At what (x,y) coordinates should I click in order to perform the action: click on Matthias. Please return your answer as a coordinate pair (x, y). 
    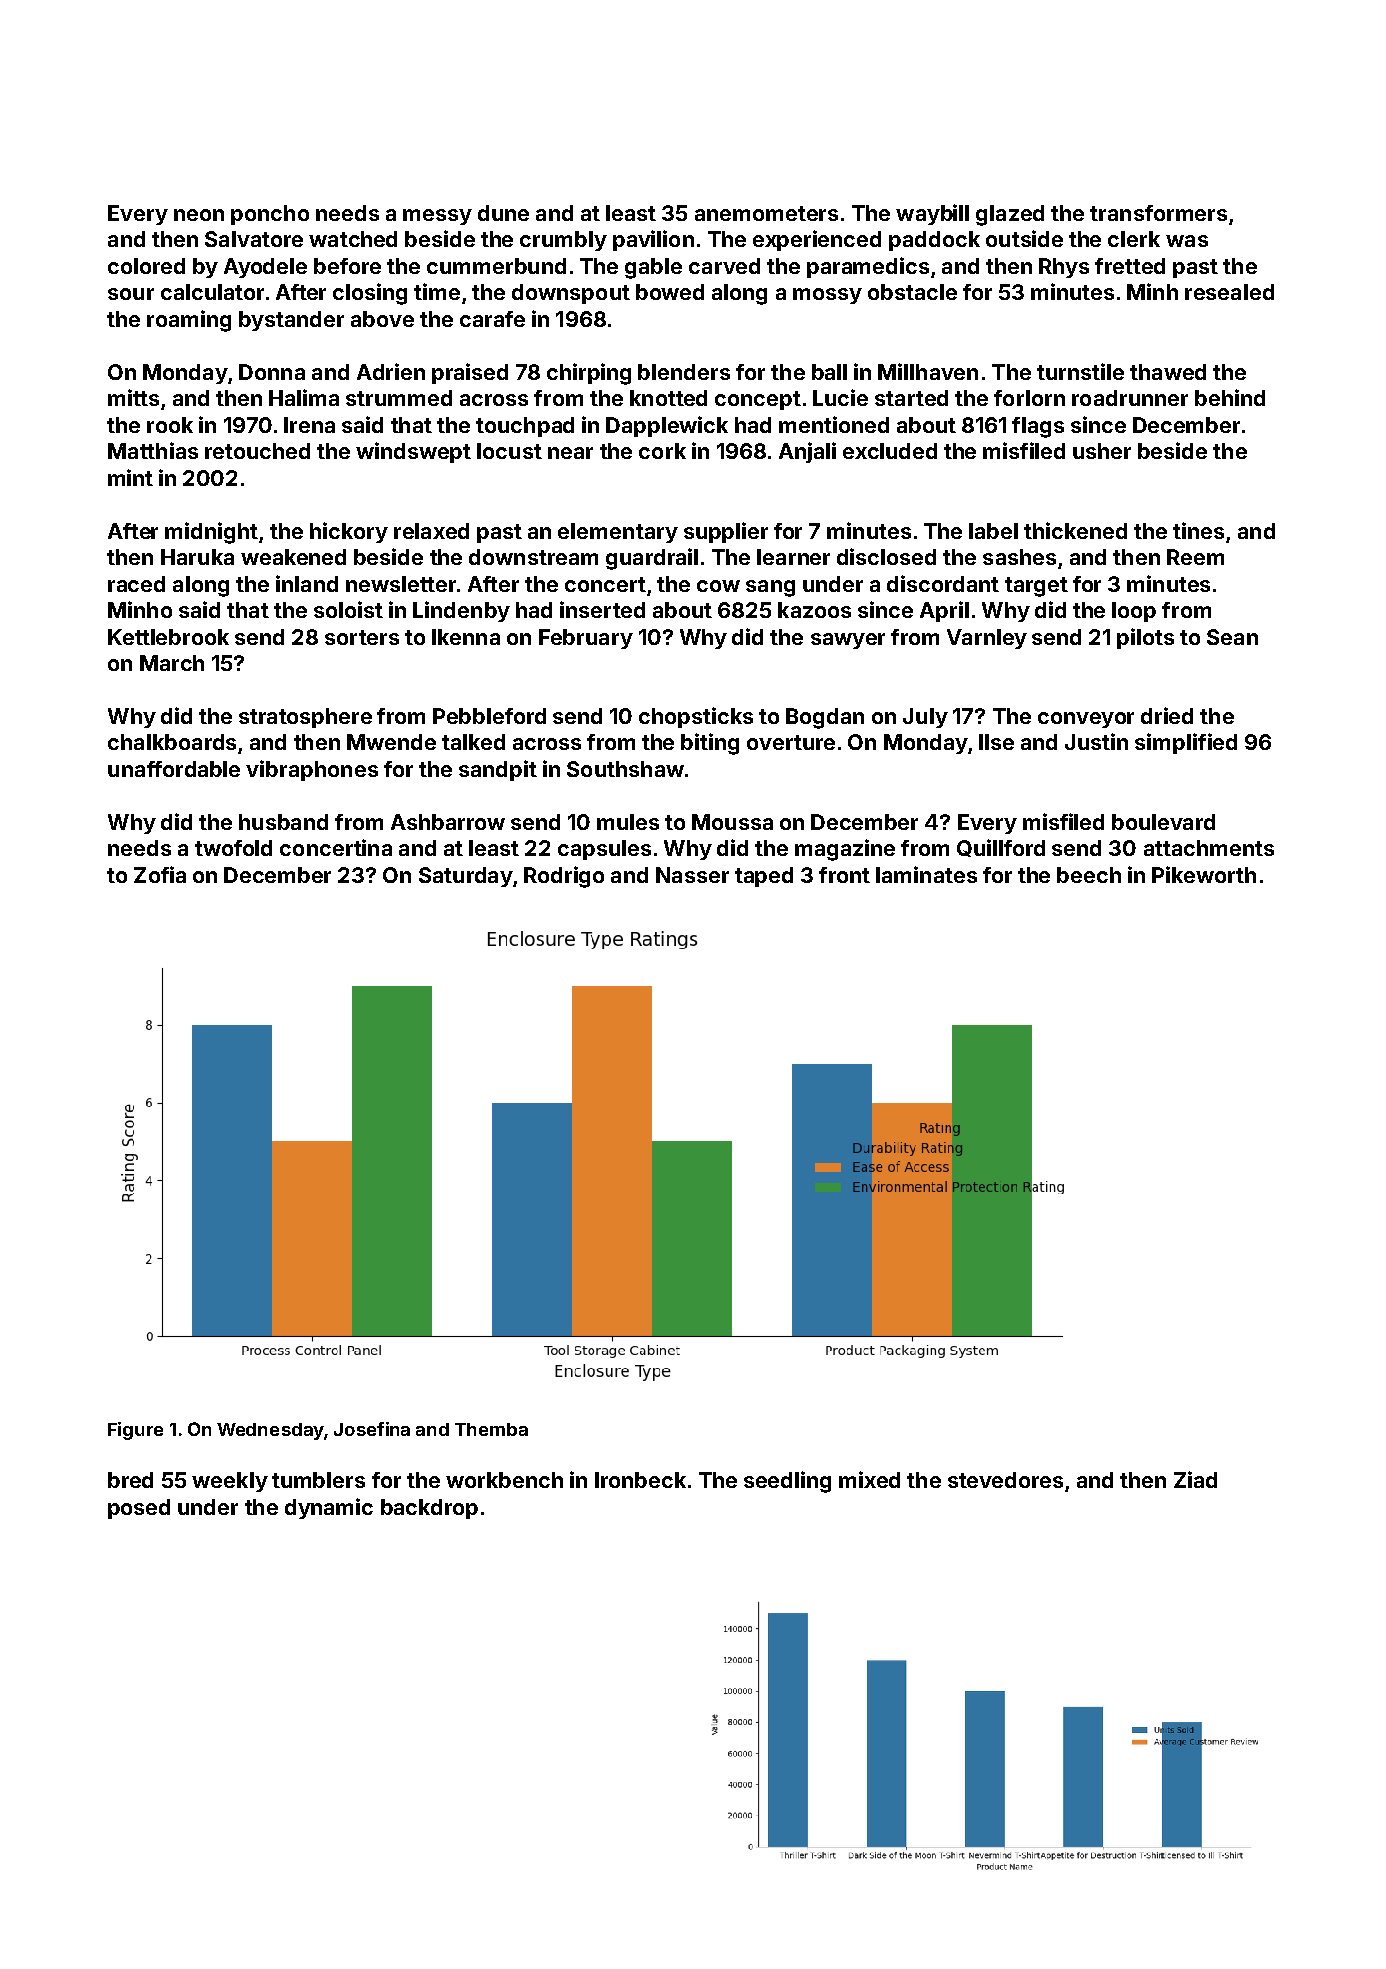
    Looking at the image, I should click on (153, 450).
